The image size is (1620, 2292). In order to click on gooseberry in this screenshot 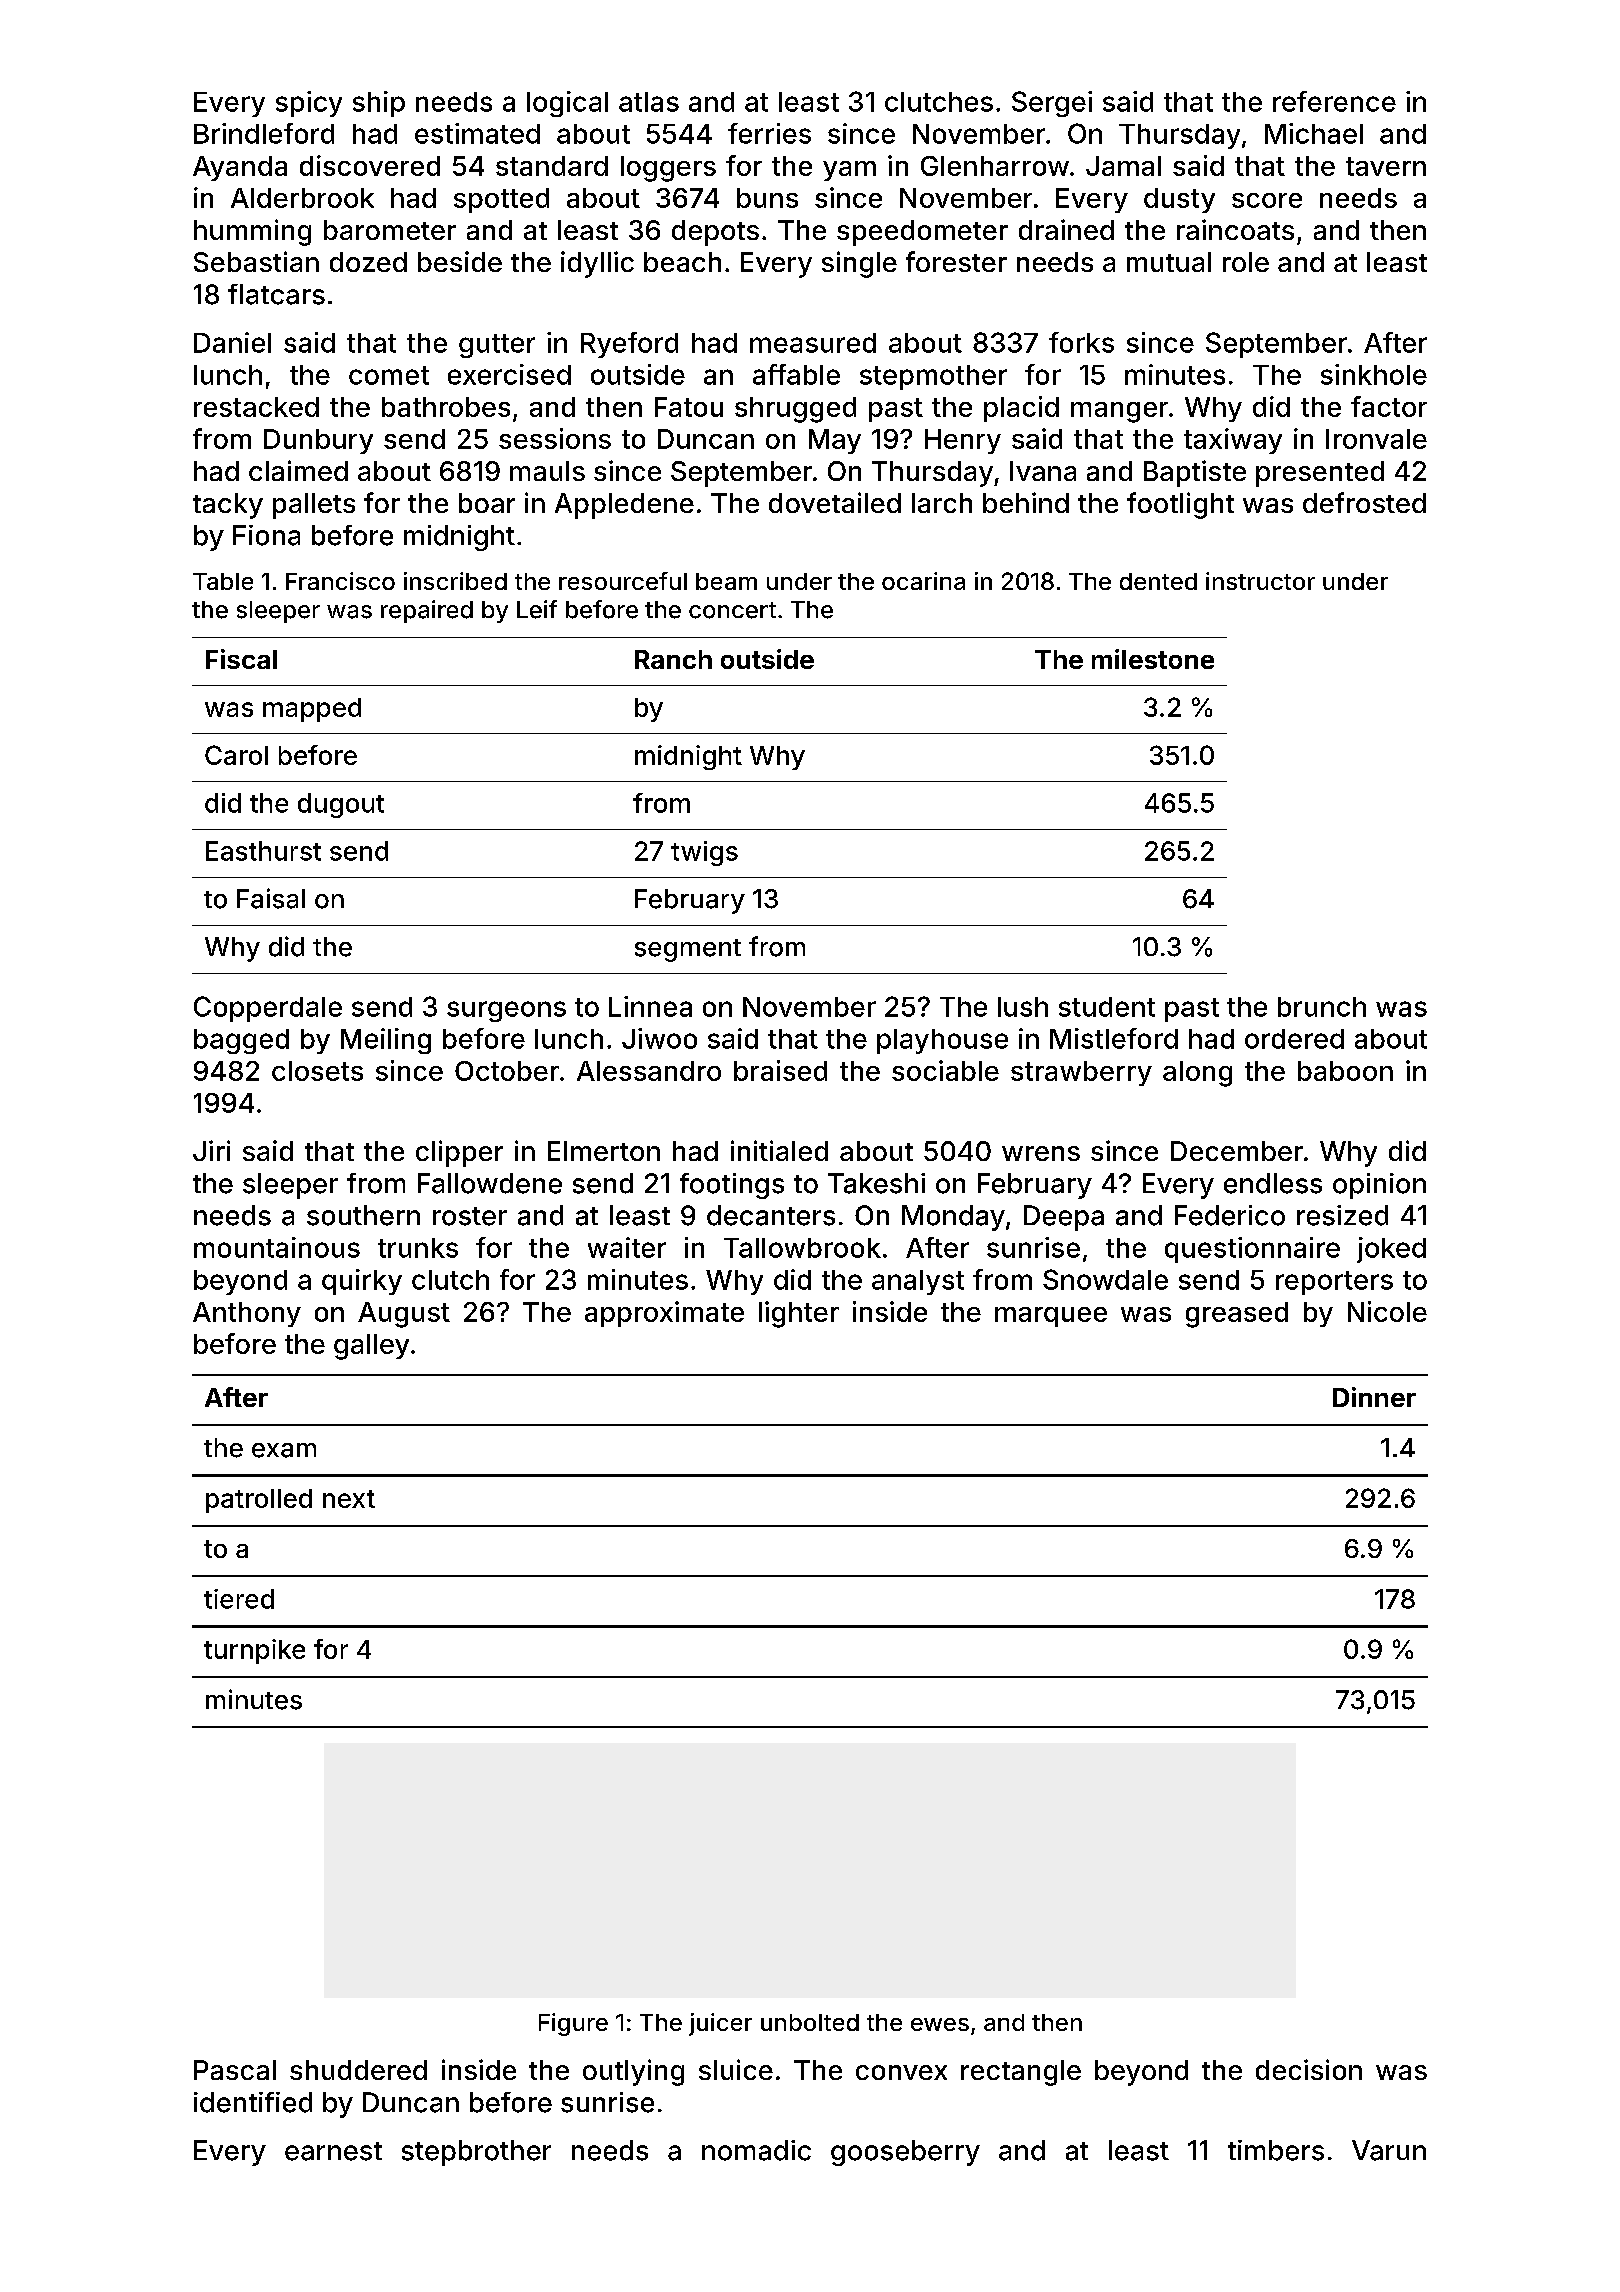, I will do `click(905, 2153)`.
